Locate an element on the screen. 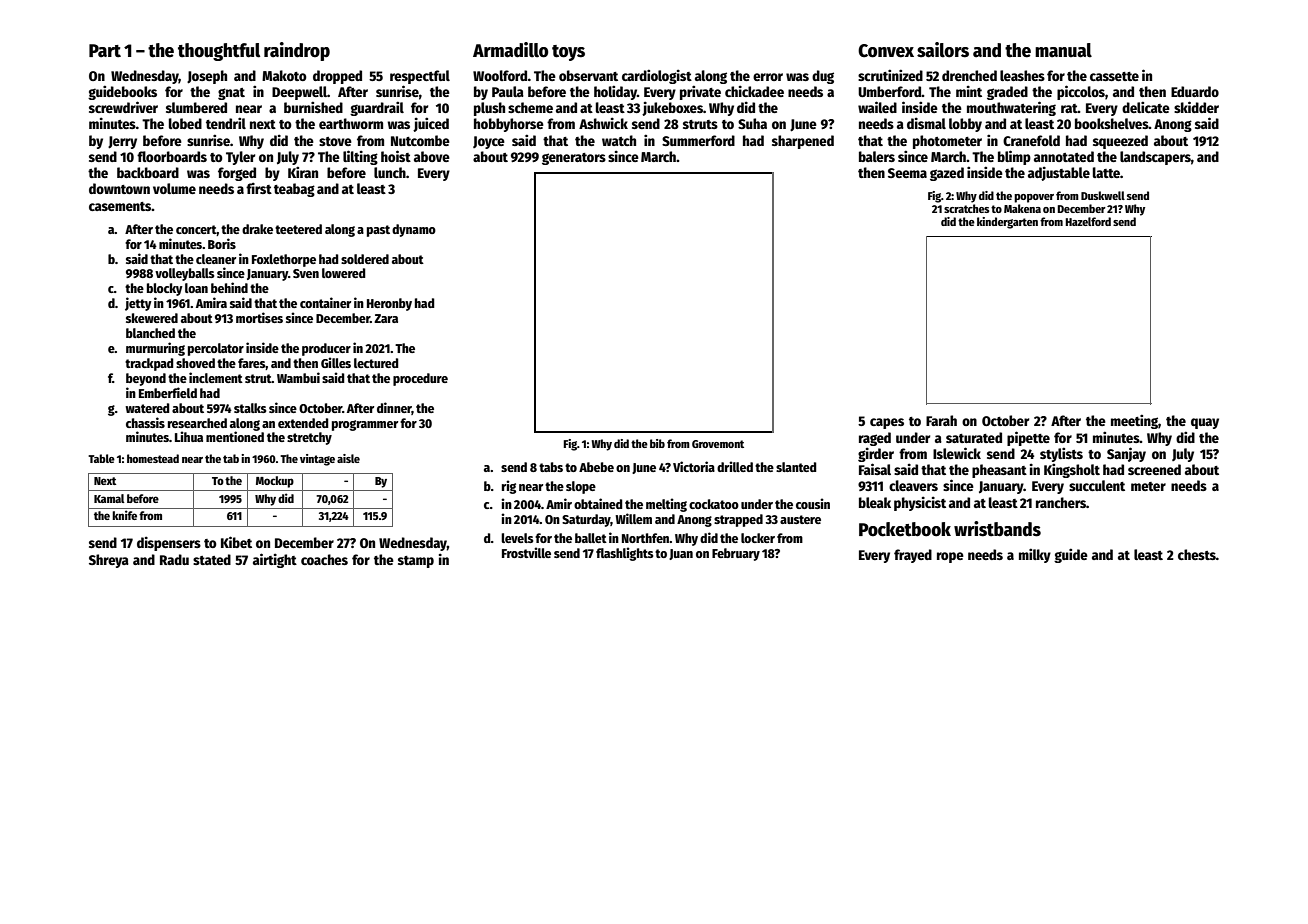  Seema is located at coordinates (907, 173).
